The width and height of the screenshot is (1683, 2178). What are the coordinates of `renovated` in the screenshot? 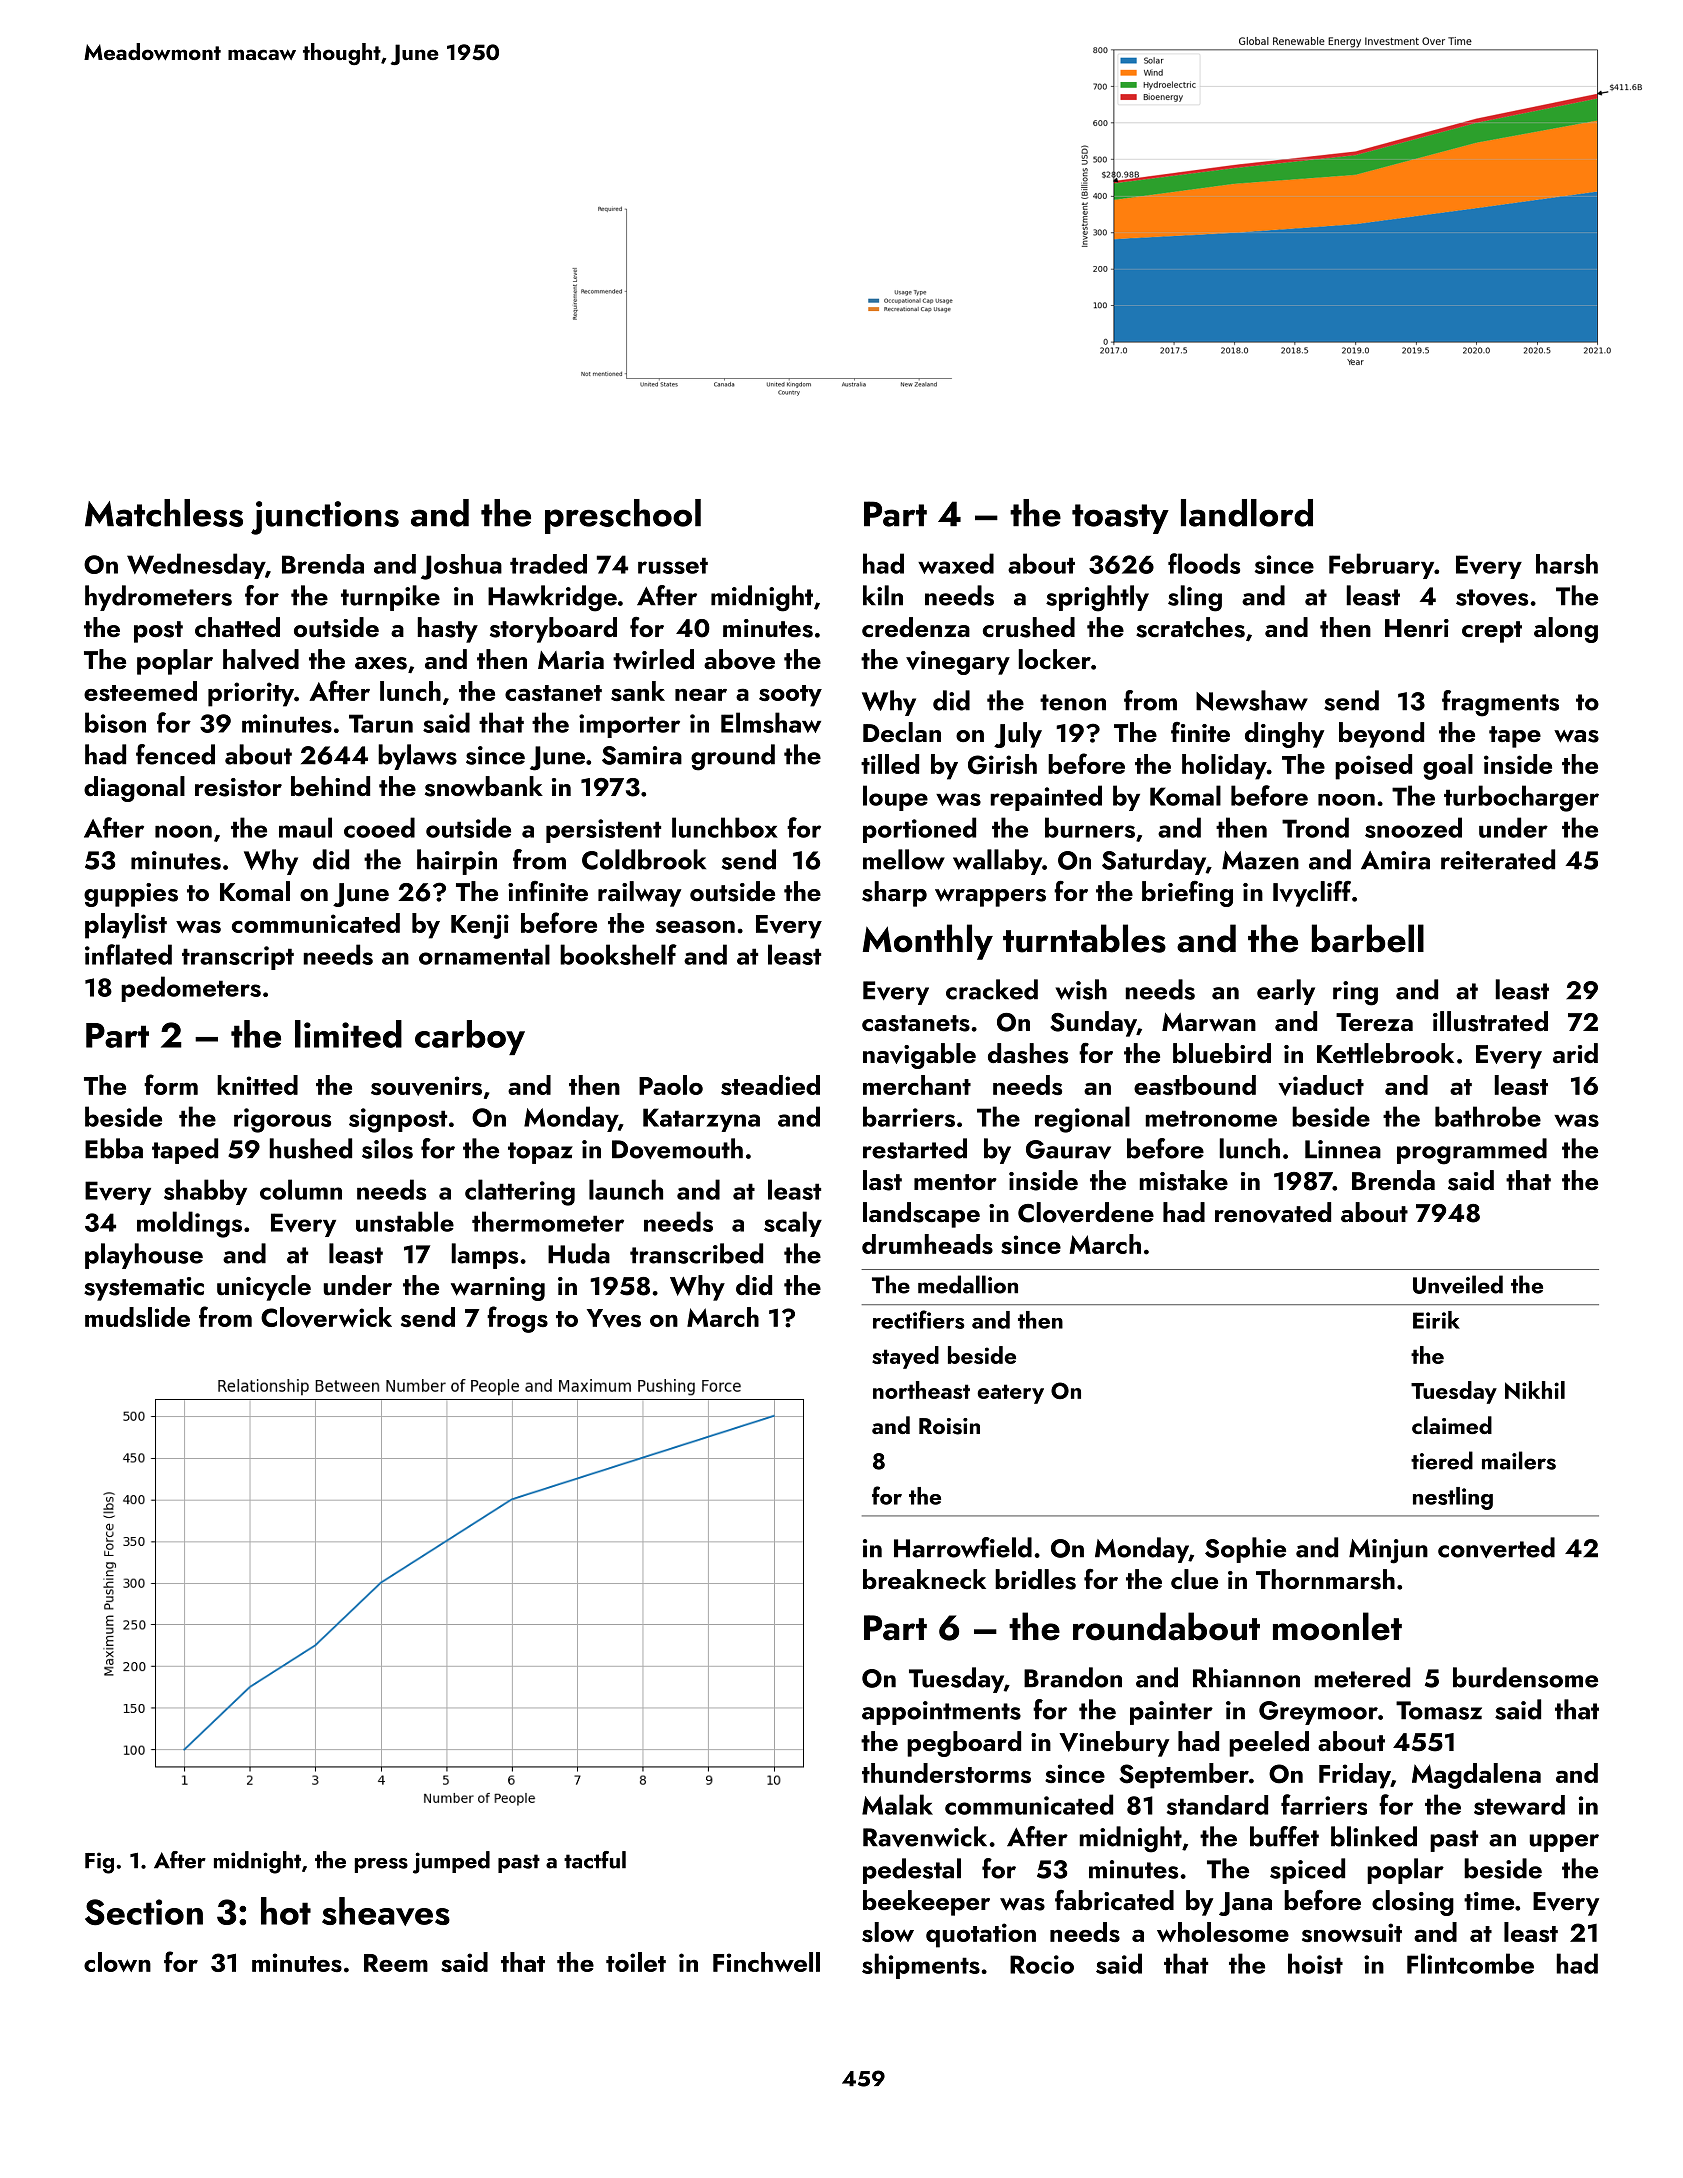 It's located at (1273, 1212).
